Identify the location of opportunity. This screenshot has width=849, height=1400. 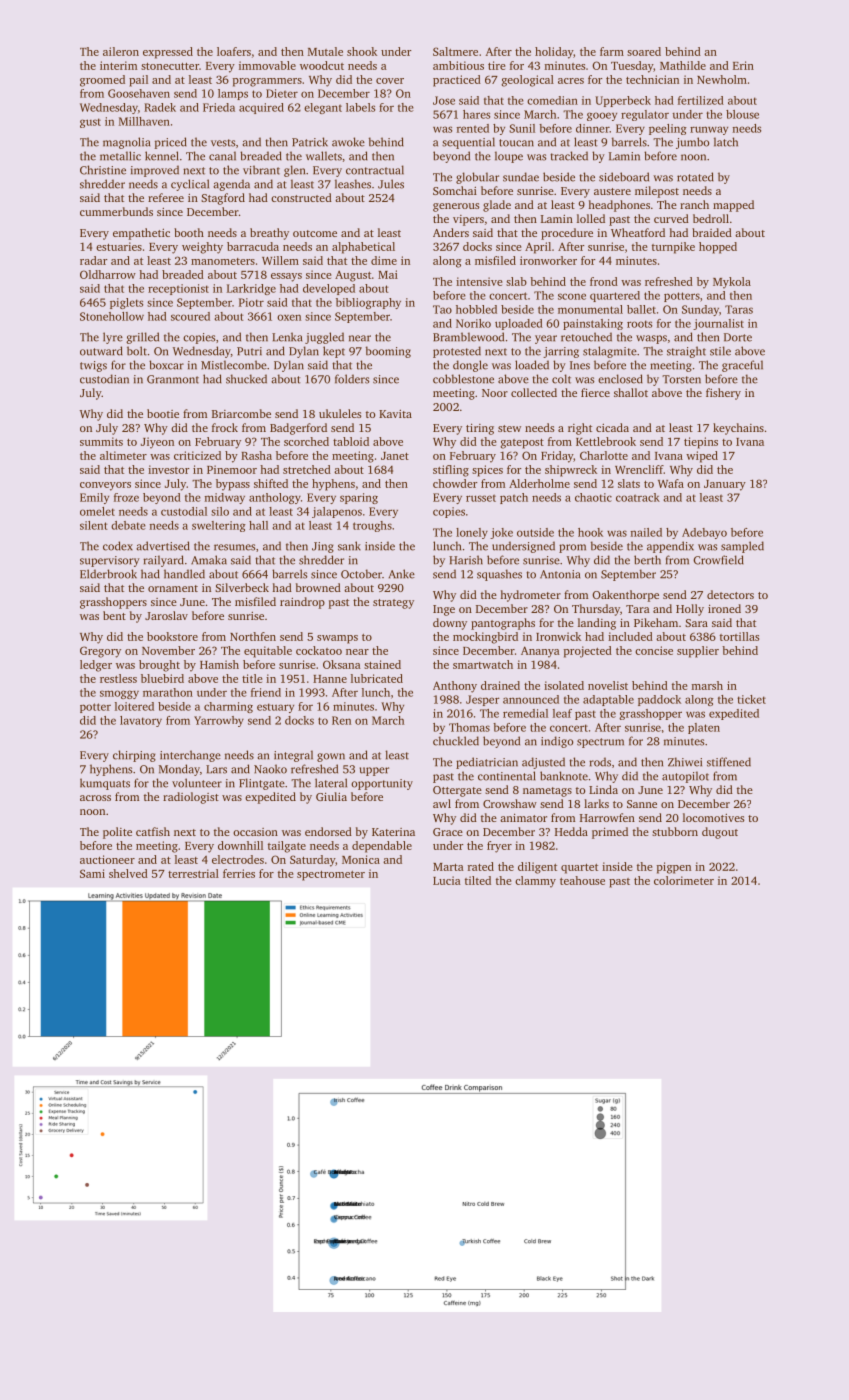
(382, 784).
